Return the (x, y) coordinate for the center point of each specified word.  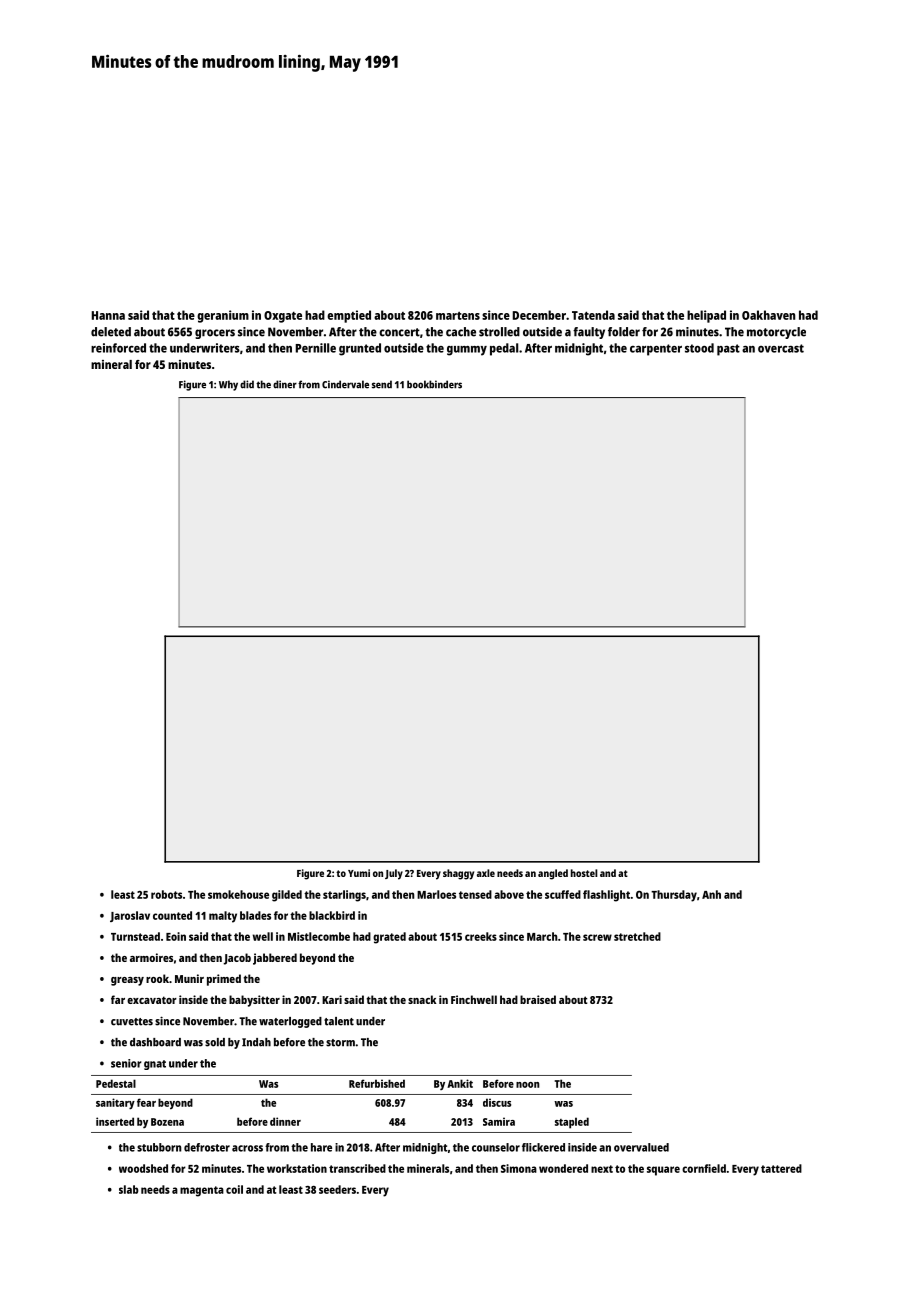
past (728, 350)
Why (228, 385)
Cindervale (345, 384)
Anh (711, 894)
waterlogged (290, 1022)
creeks (481, 936)
